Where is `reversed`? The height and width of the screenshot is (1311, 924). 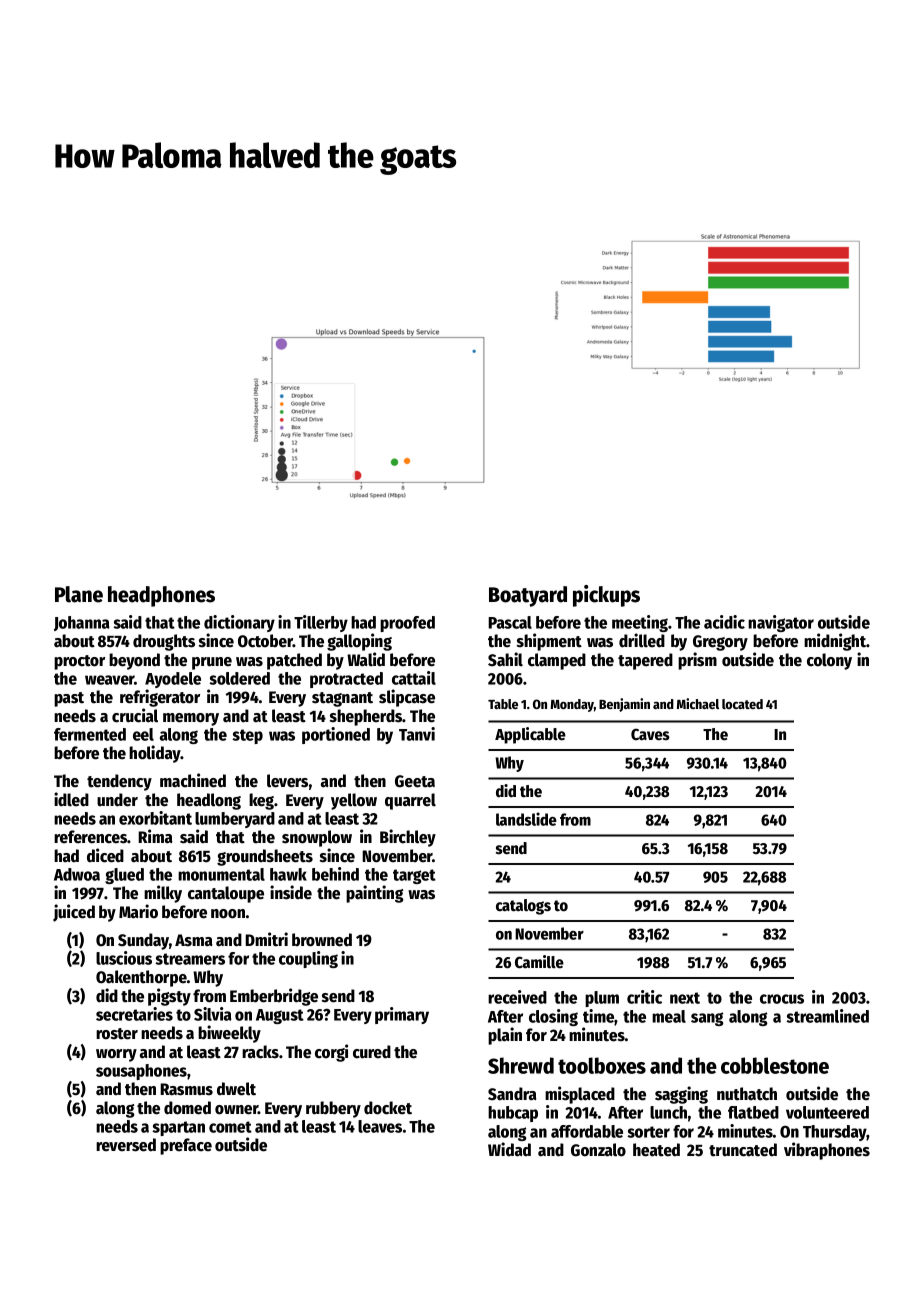 reversed is located at coordinates (126, 1145).
